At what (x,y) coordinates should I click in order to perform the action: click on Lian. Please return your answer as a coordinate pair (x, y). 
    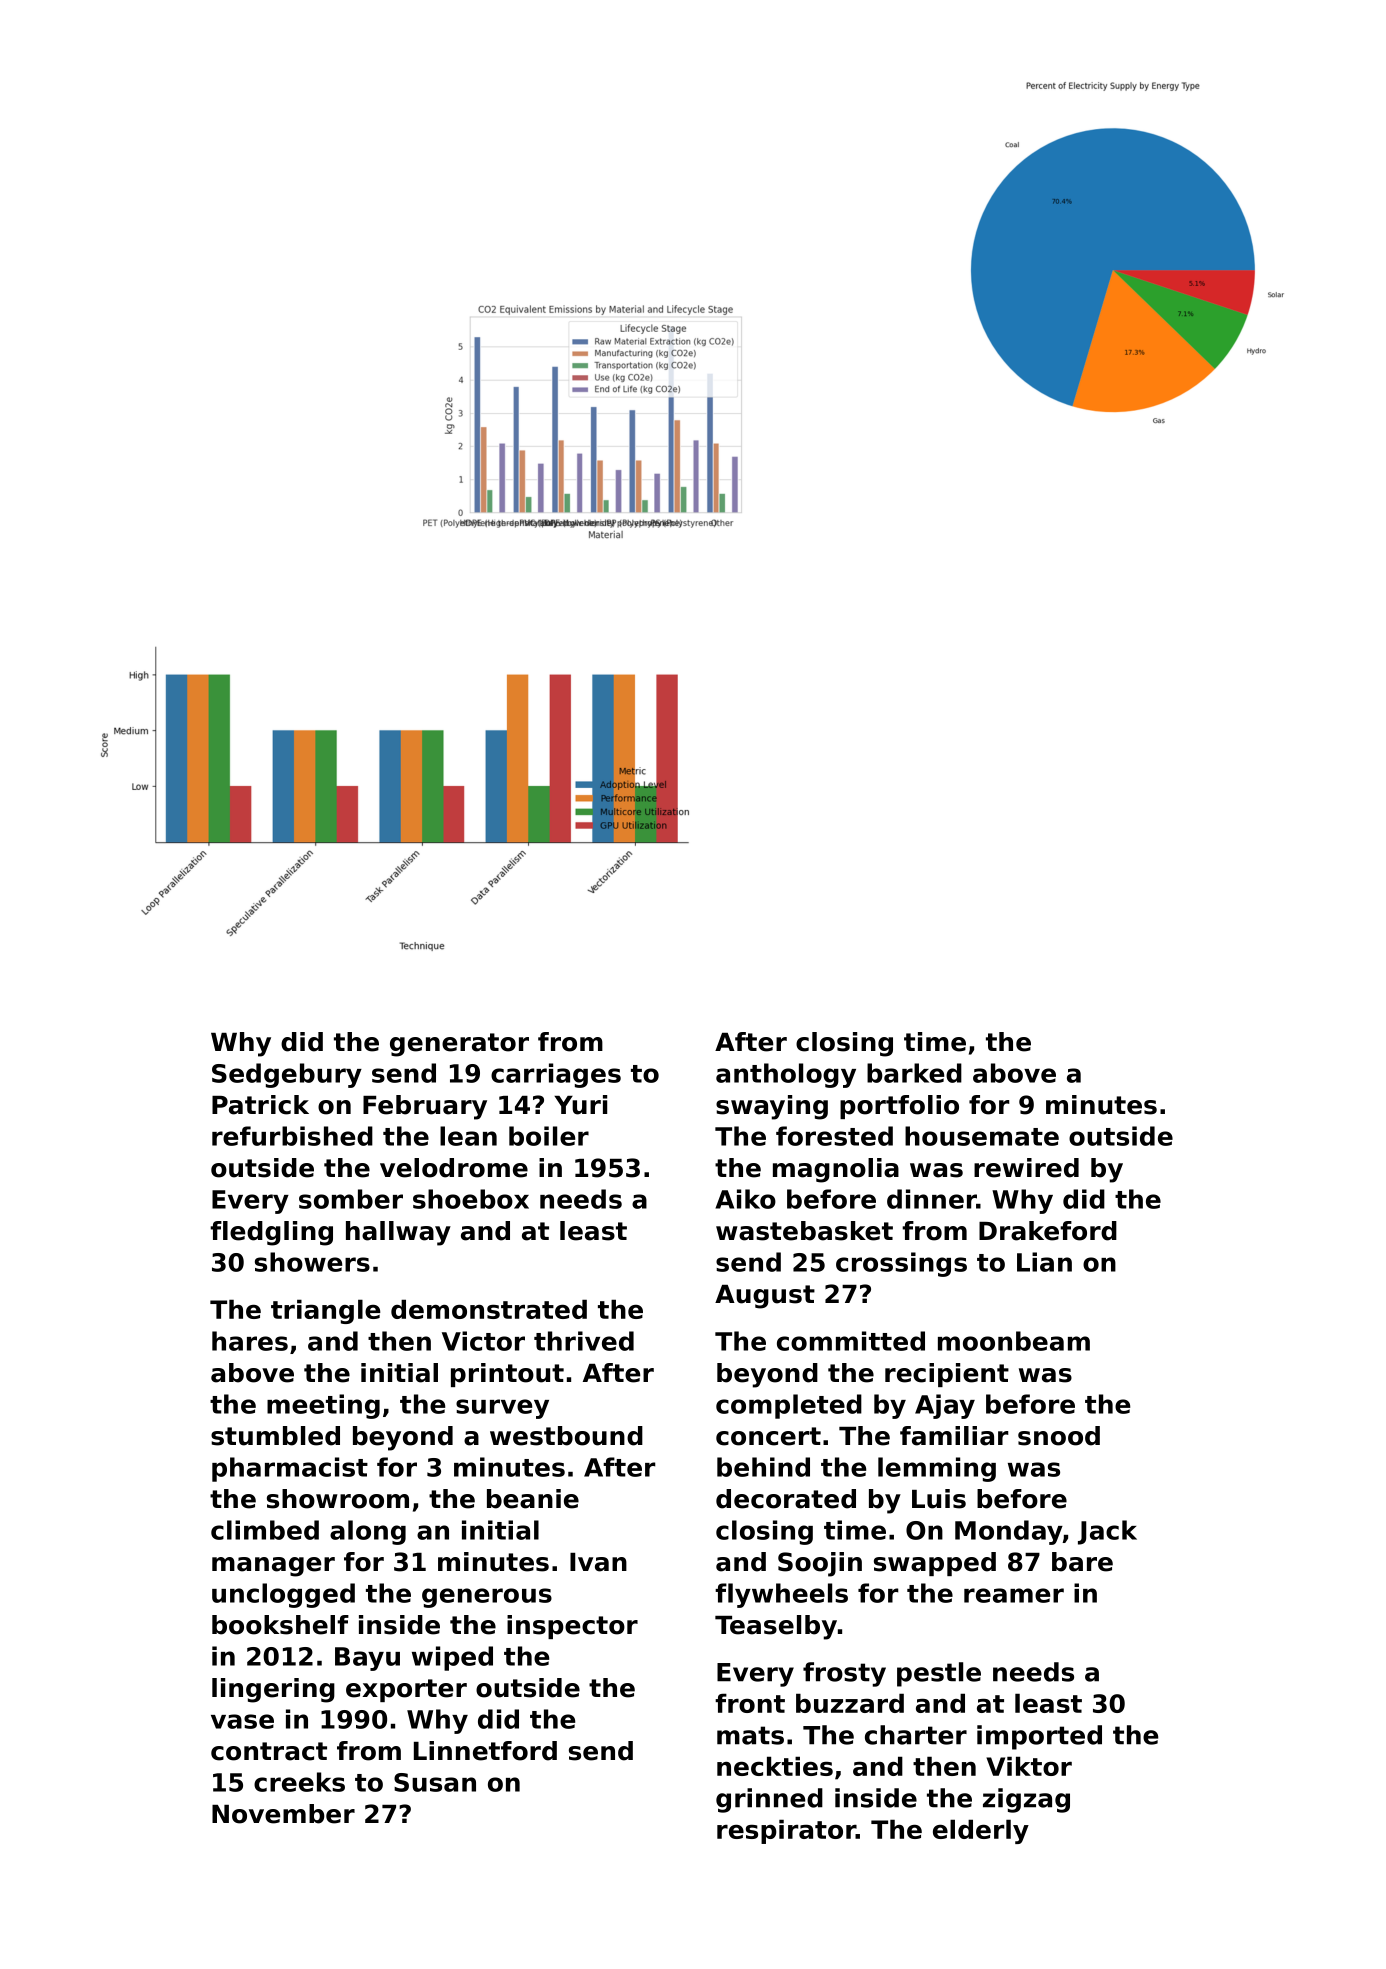
    Looking at the image, I should click on (1044, 1262).
